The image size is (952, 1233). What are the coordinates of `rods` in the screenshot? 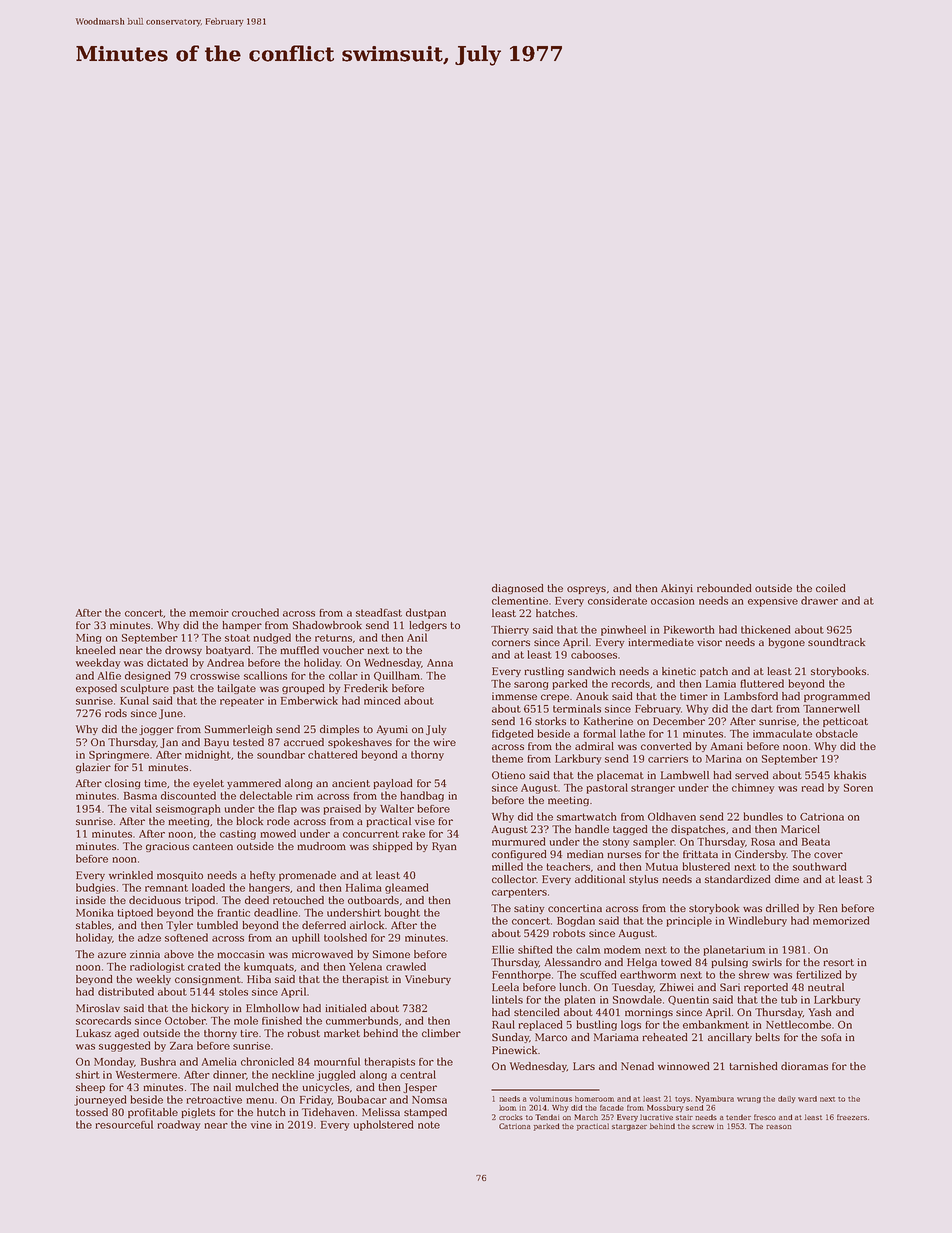 It's located at (116, 713).
